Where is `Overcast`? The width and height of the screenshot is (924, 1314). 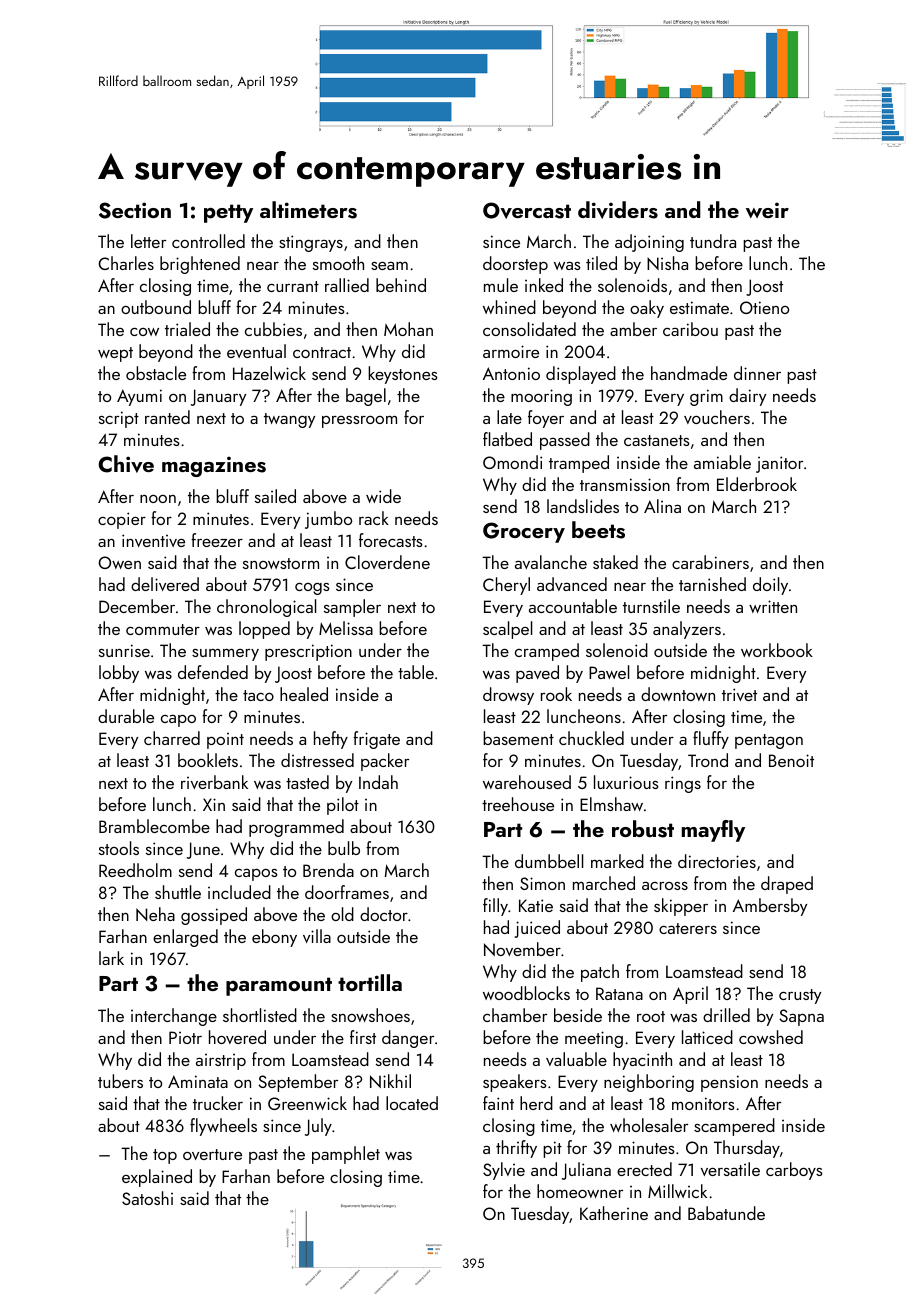 Overcast is located at coordinates (527, 210).
